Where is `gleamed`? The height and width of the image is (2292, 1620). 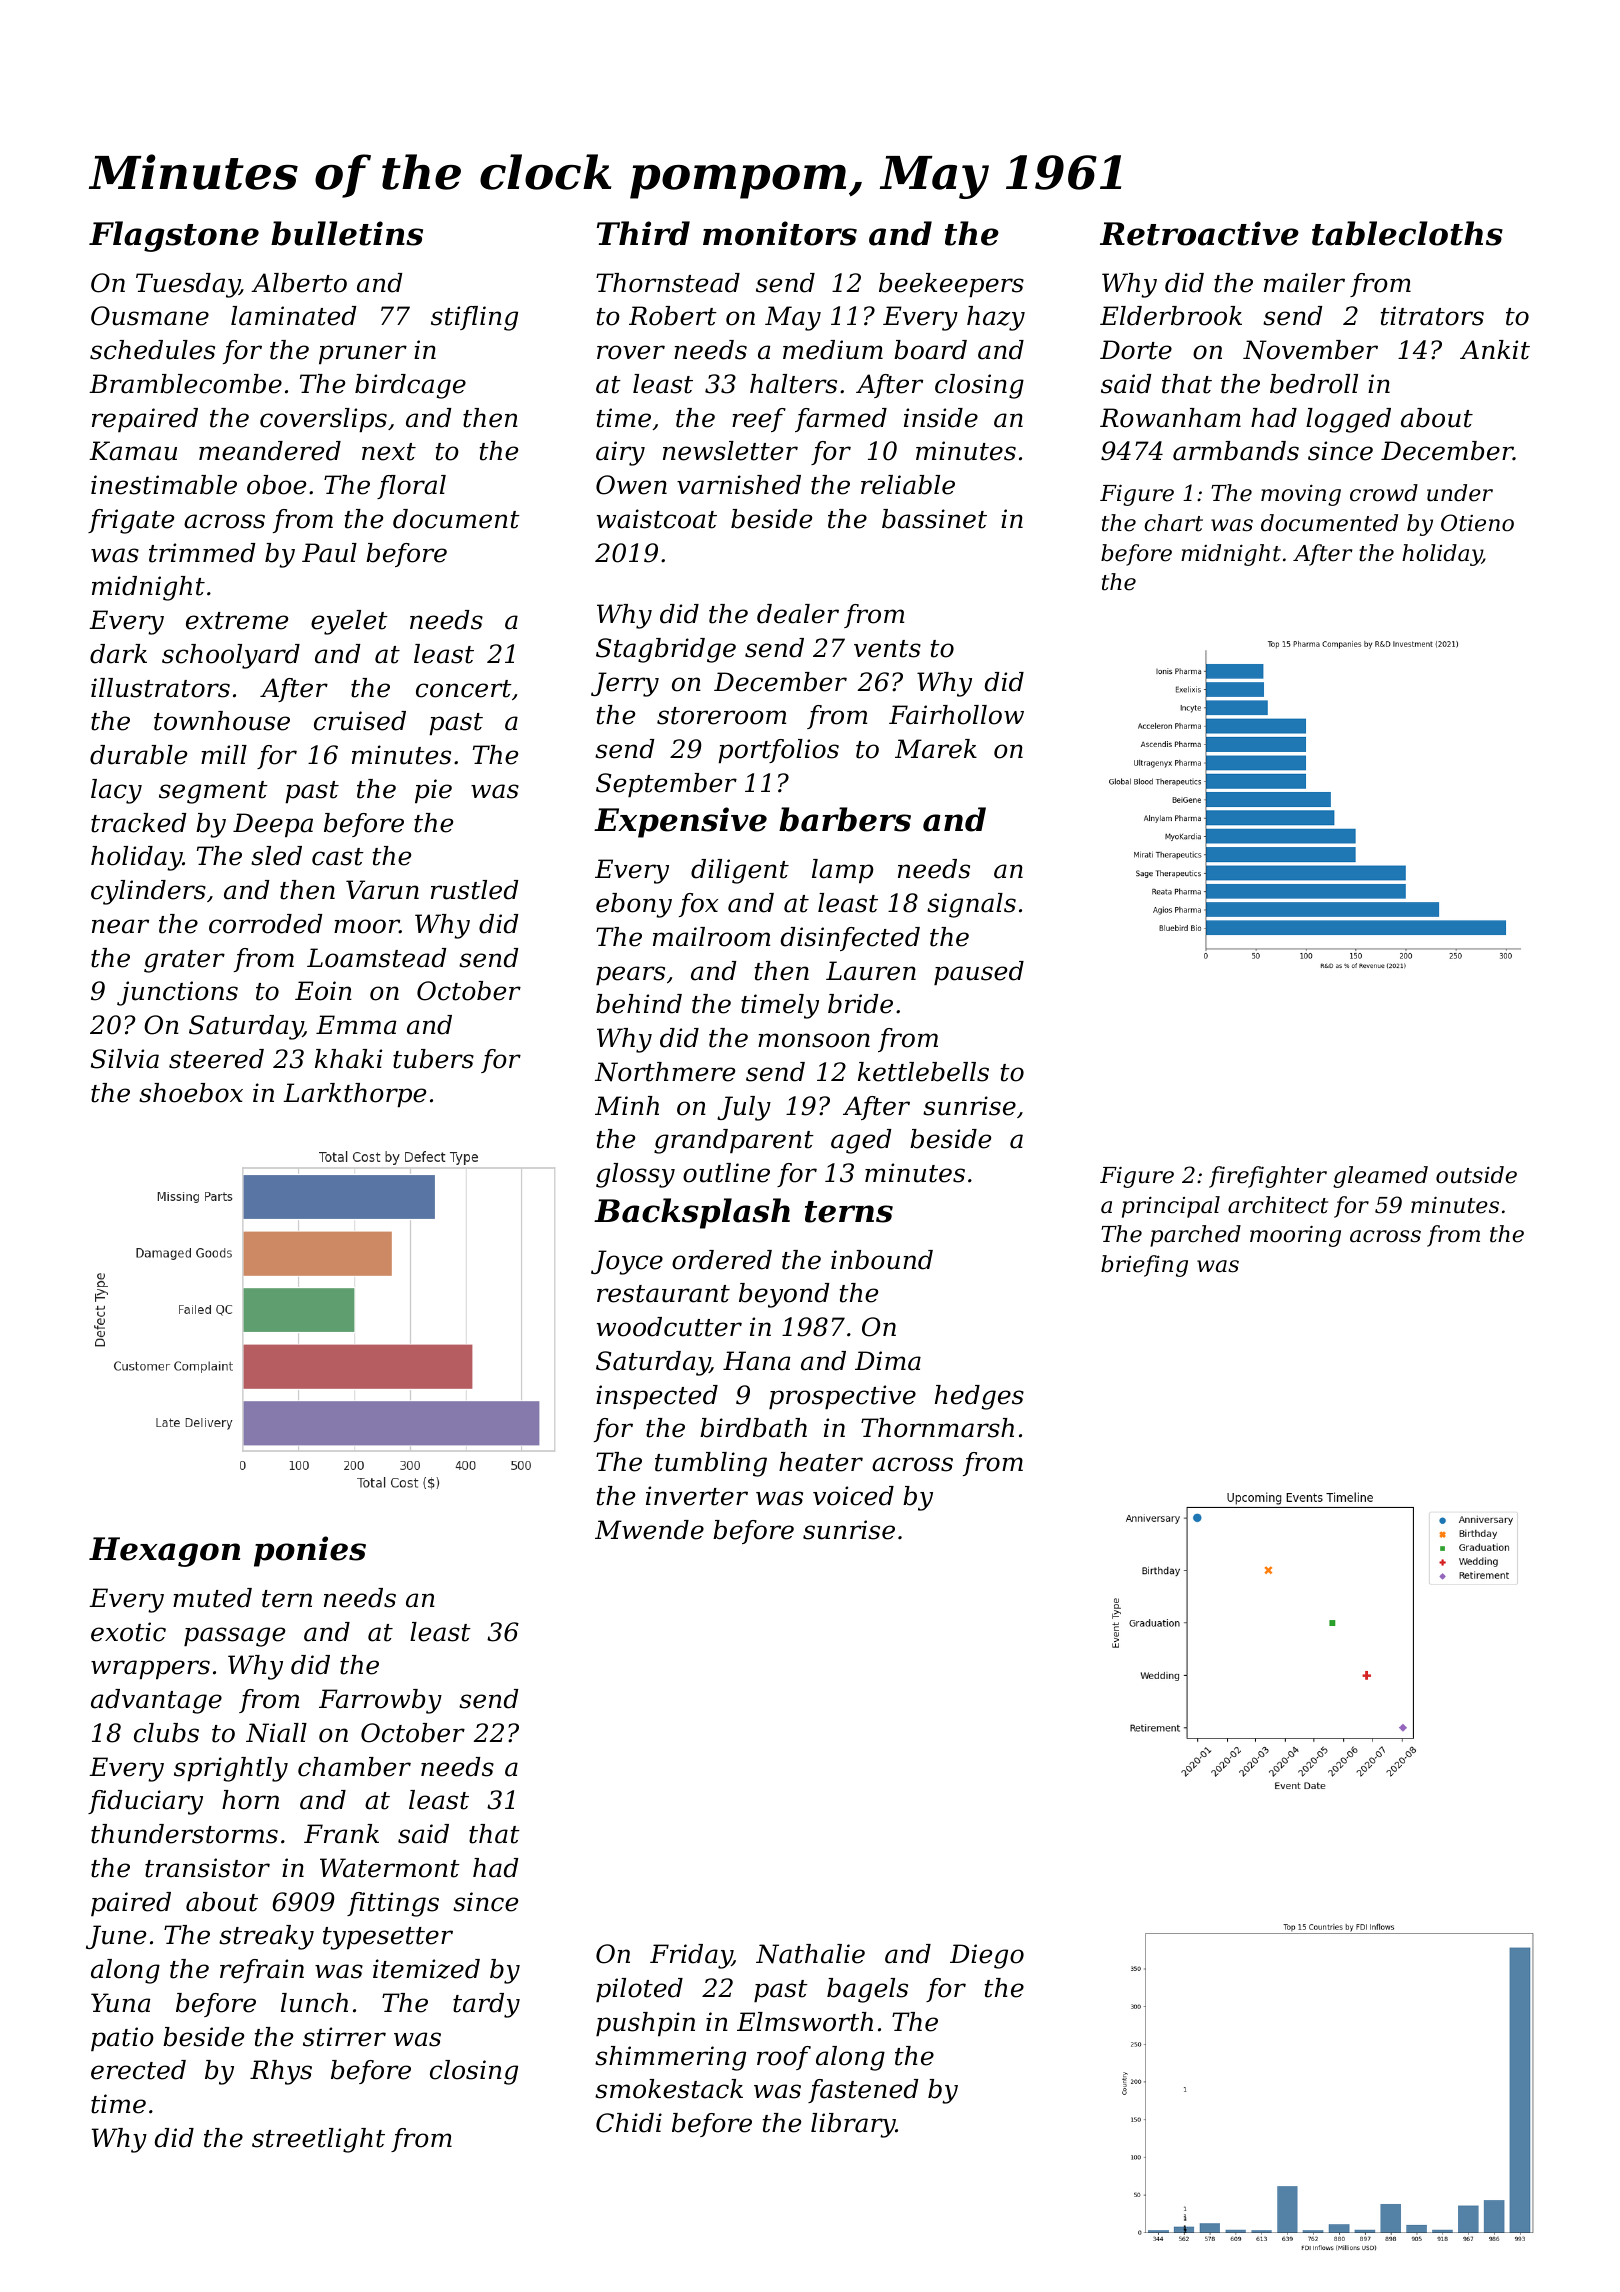 gleamed is located at coordinates (1380, 1177).
